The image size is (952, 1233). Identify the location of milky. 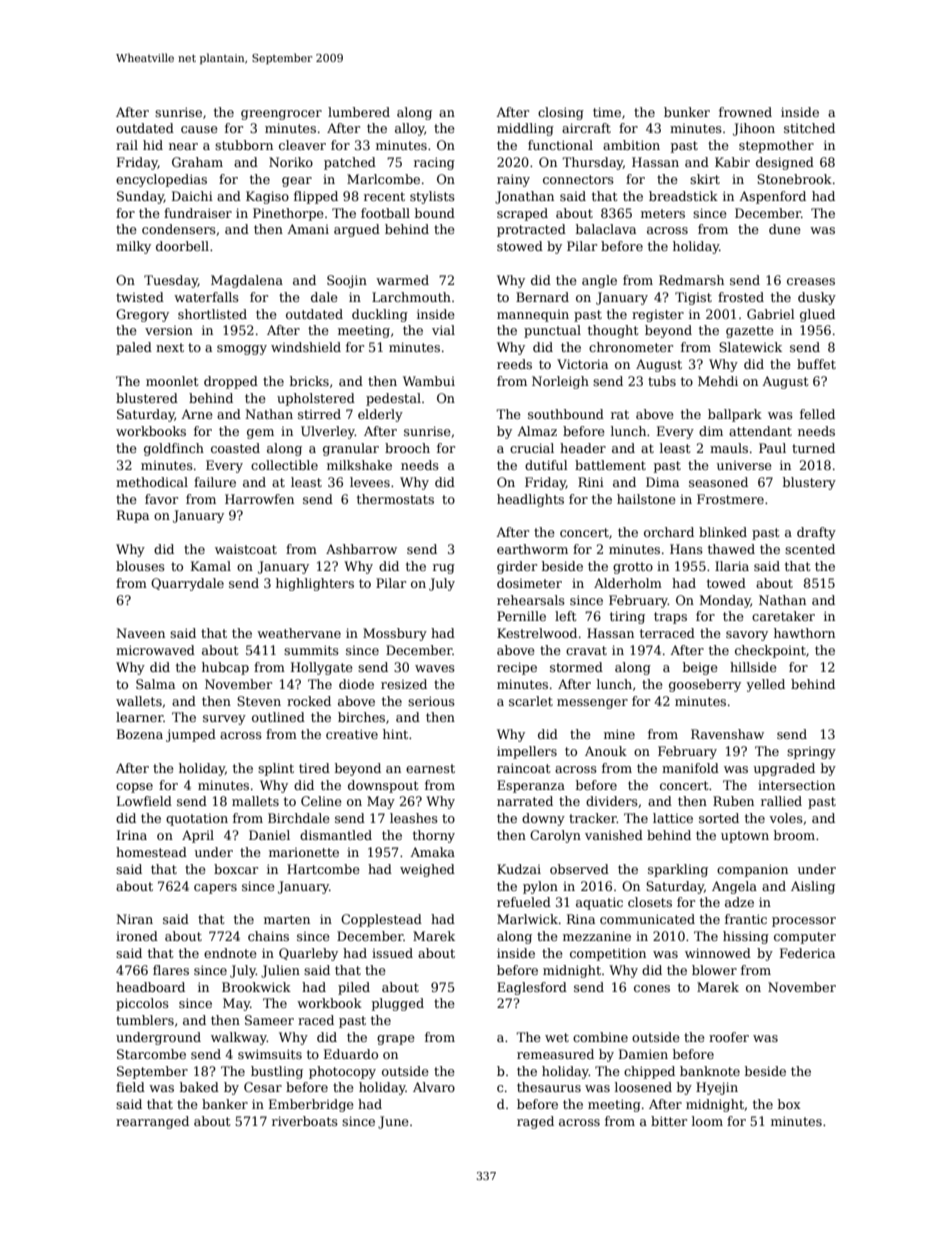
(133, 247).
